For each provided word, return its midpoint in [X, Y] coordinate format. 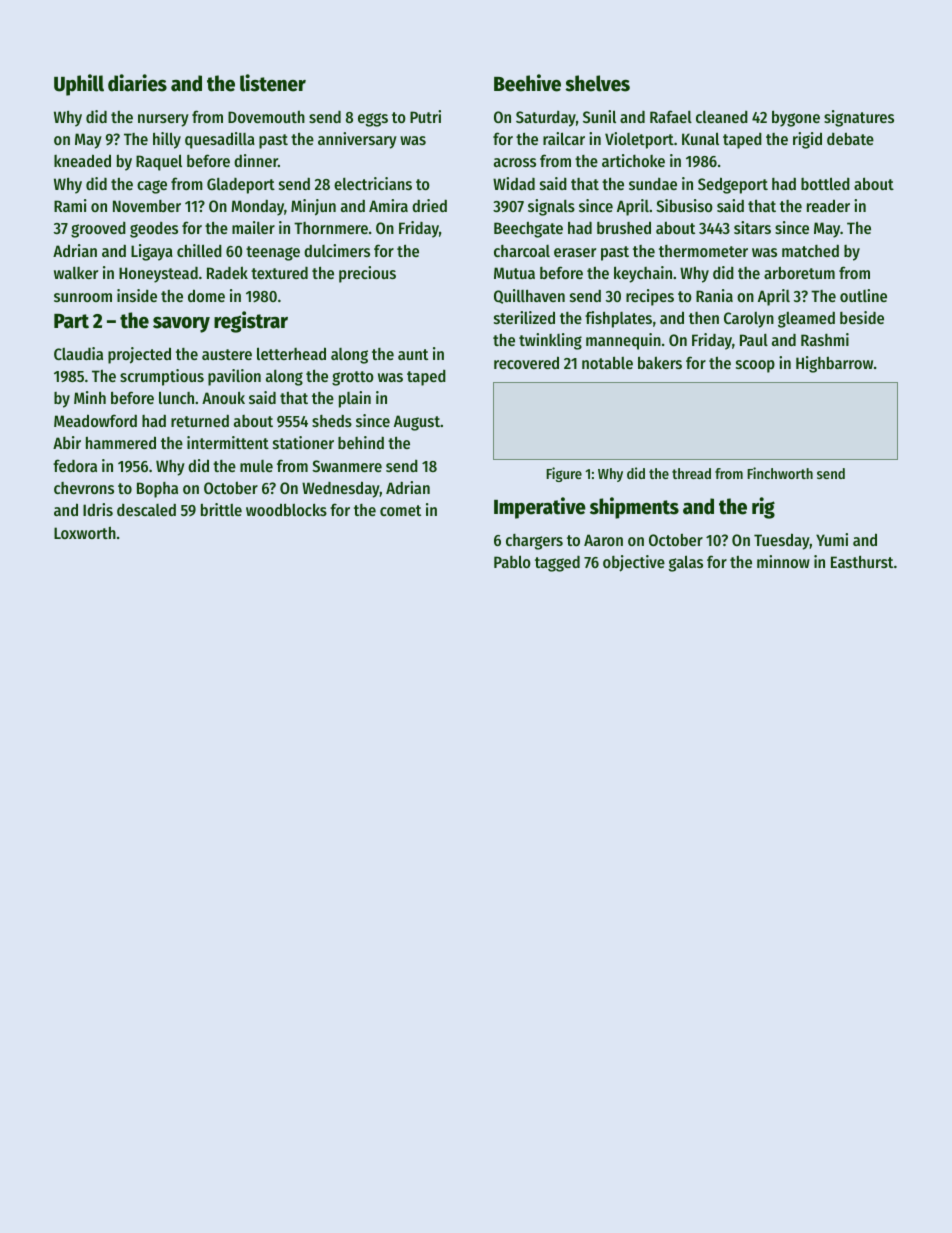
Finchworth [780, 473]
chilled [199, 250]
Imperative [540, 508]
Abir [67, 442]
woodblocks [286, 509]
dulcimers [337, 250]
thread [691, 473]
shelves [597, 83]
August [417, 423]
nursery [163, 120]
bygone [796, 118]
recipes [650, 297]
